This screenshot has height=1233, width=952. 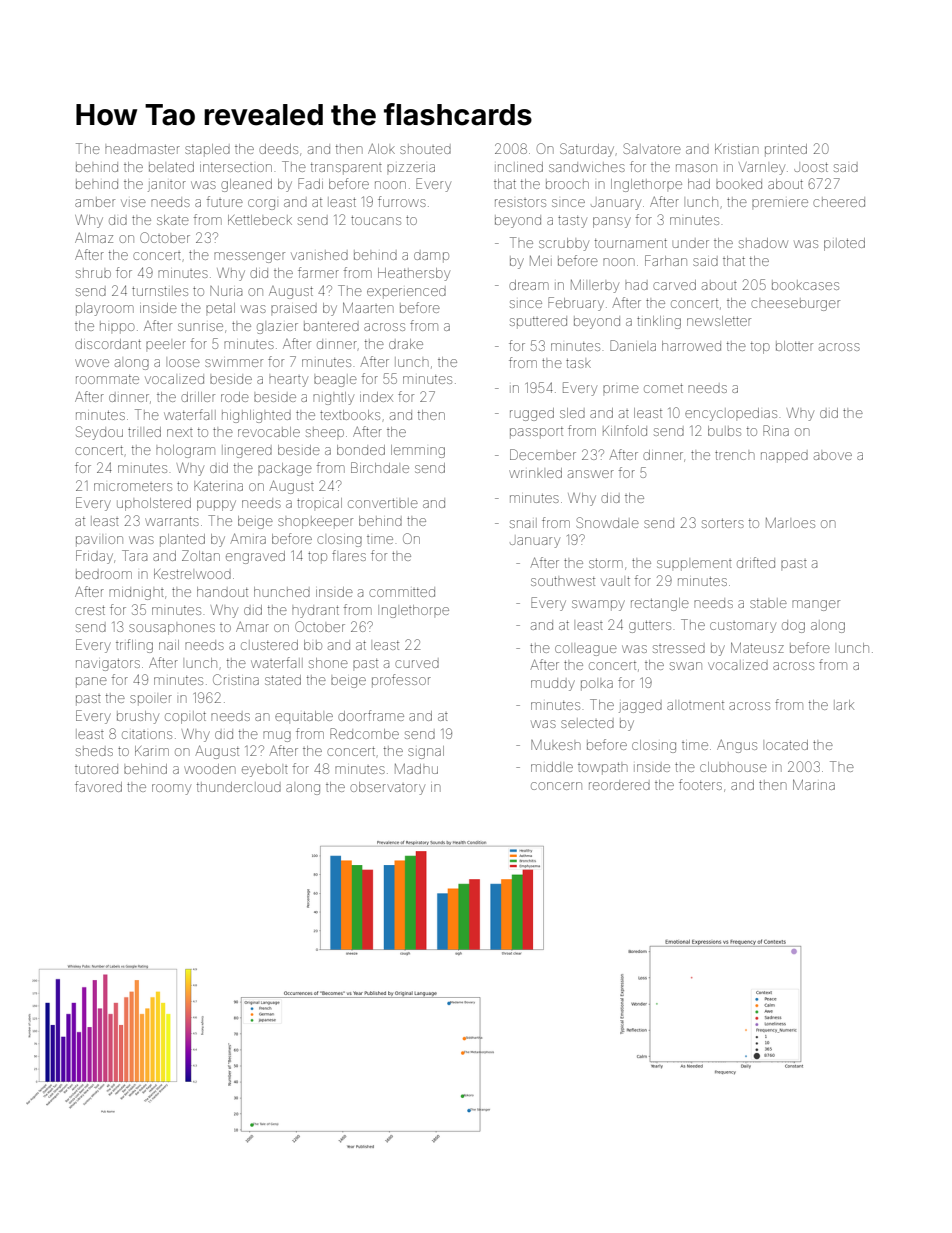 I want to click on Salvatore, so click(x=652, y=148).
